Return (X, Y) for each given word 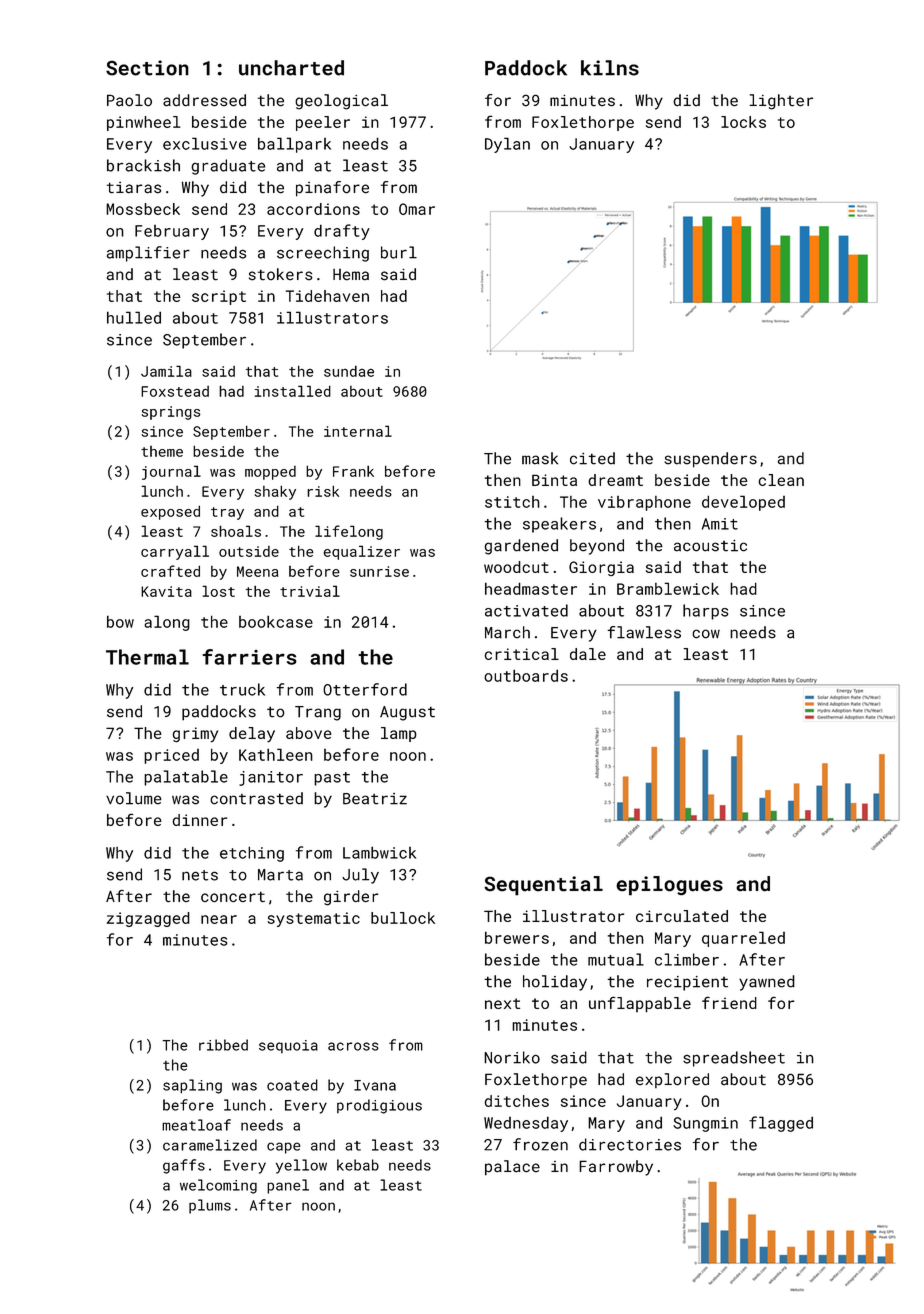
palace (512, 1168)
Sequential (543, 886)
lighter (781, 102)
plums (210, 1206)
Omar (417, 209)
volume (134, 798)
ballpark (294, 145)
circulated (682, 916)
